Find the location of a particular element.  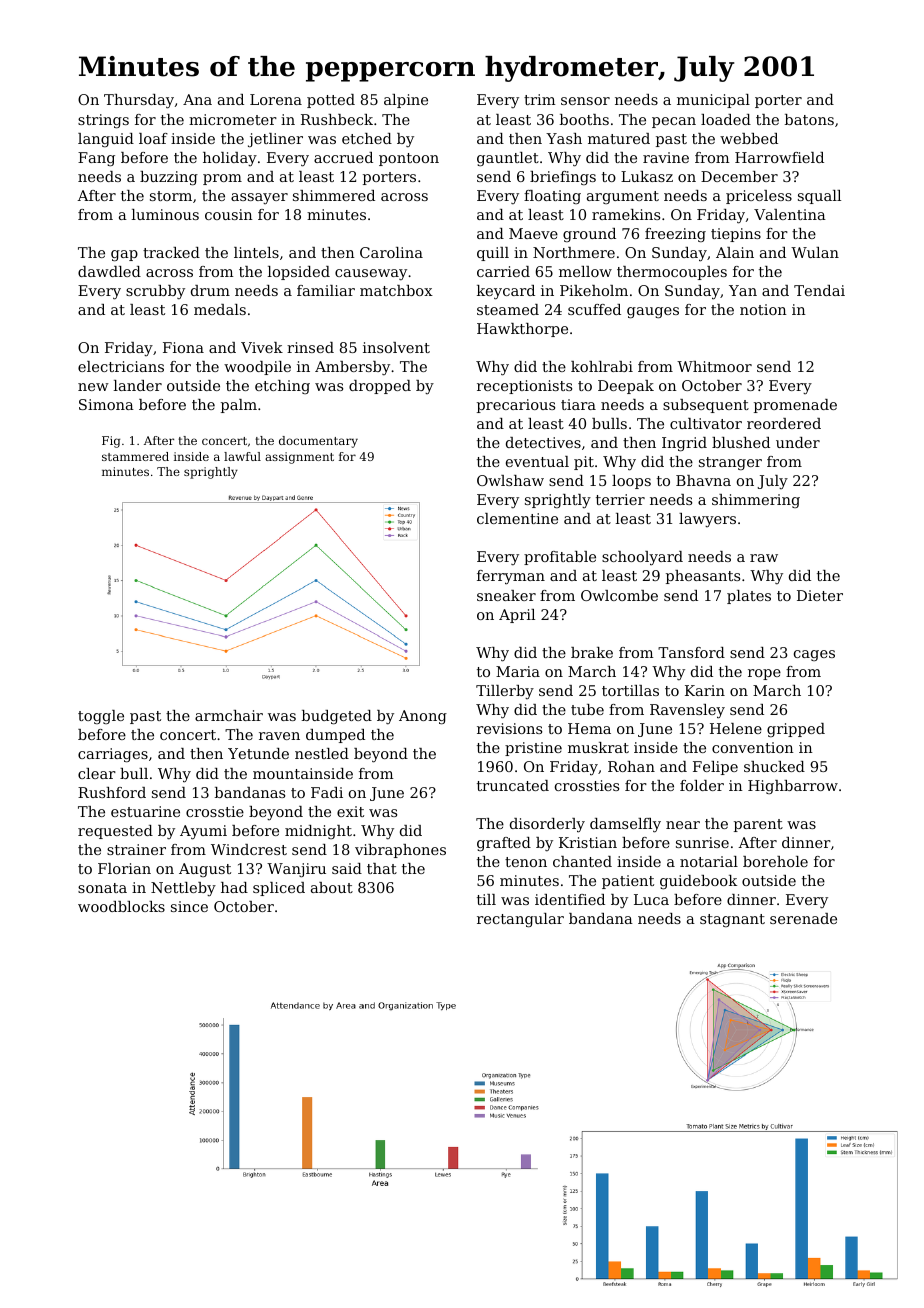

plates is located at coordinates (749, 597).
